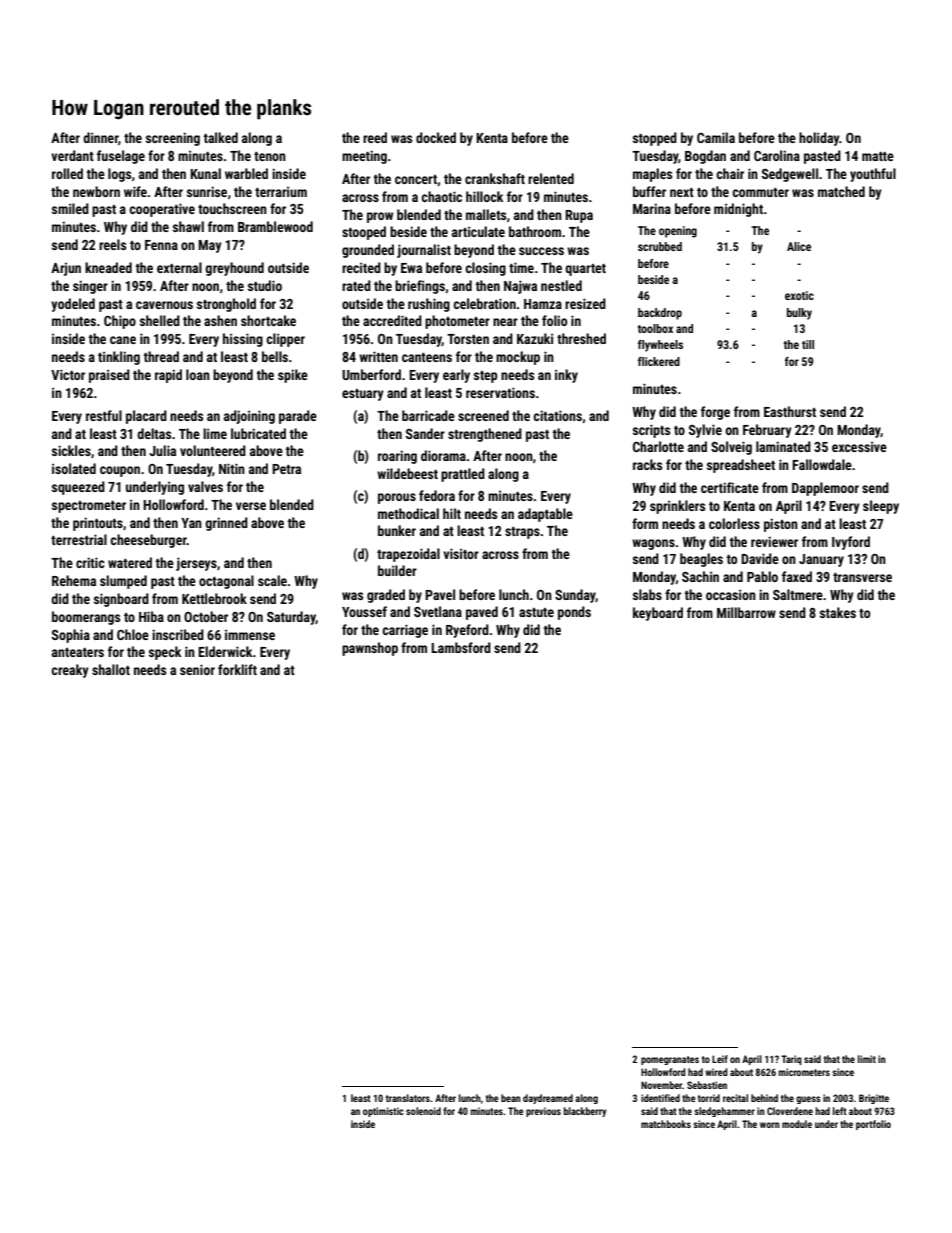  Describe the element at coordinates (677, 507) in the document. I see `sprinklers` at that location.
